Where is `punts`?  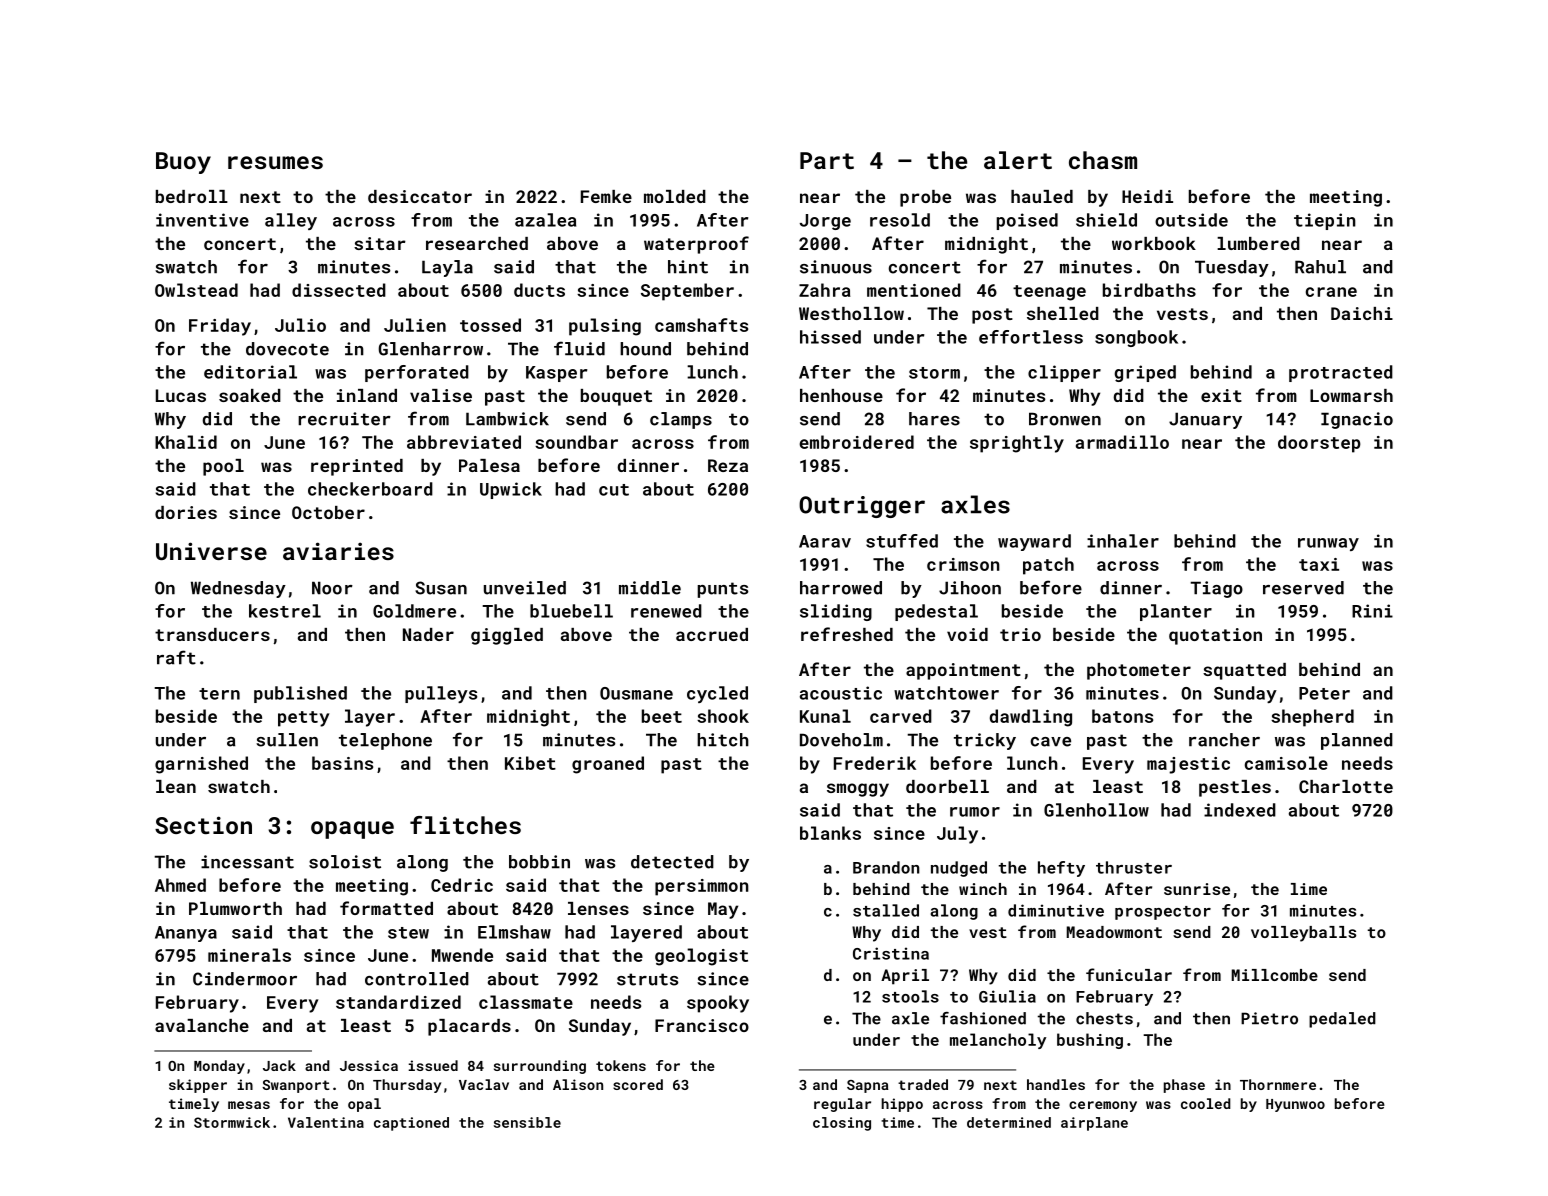 punts is located at coordinates (723, 590).
